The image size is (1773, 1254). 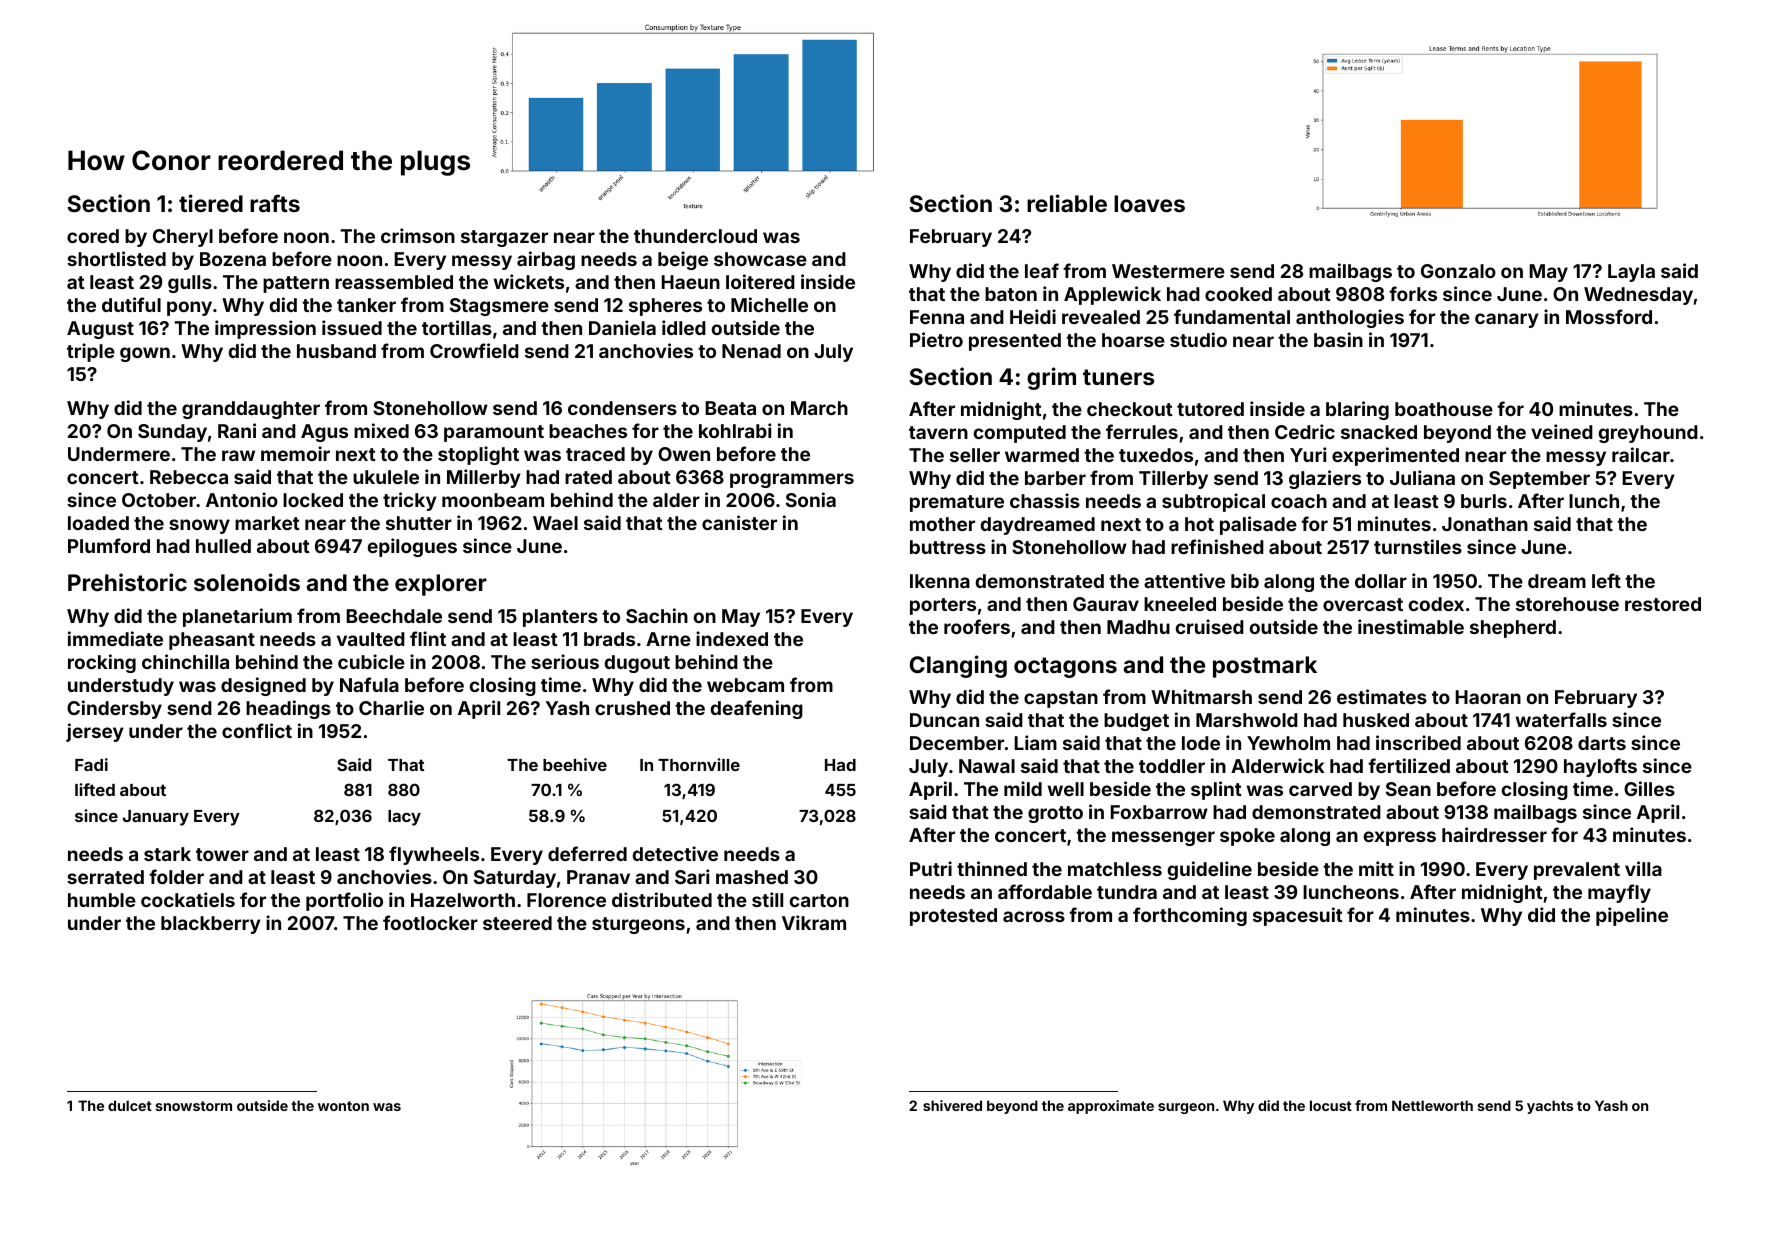 What do you see at coordinates (1631, 273) in the screenshot?
I see `Layla` at bounding box center [1631, 273].
